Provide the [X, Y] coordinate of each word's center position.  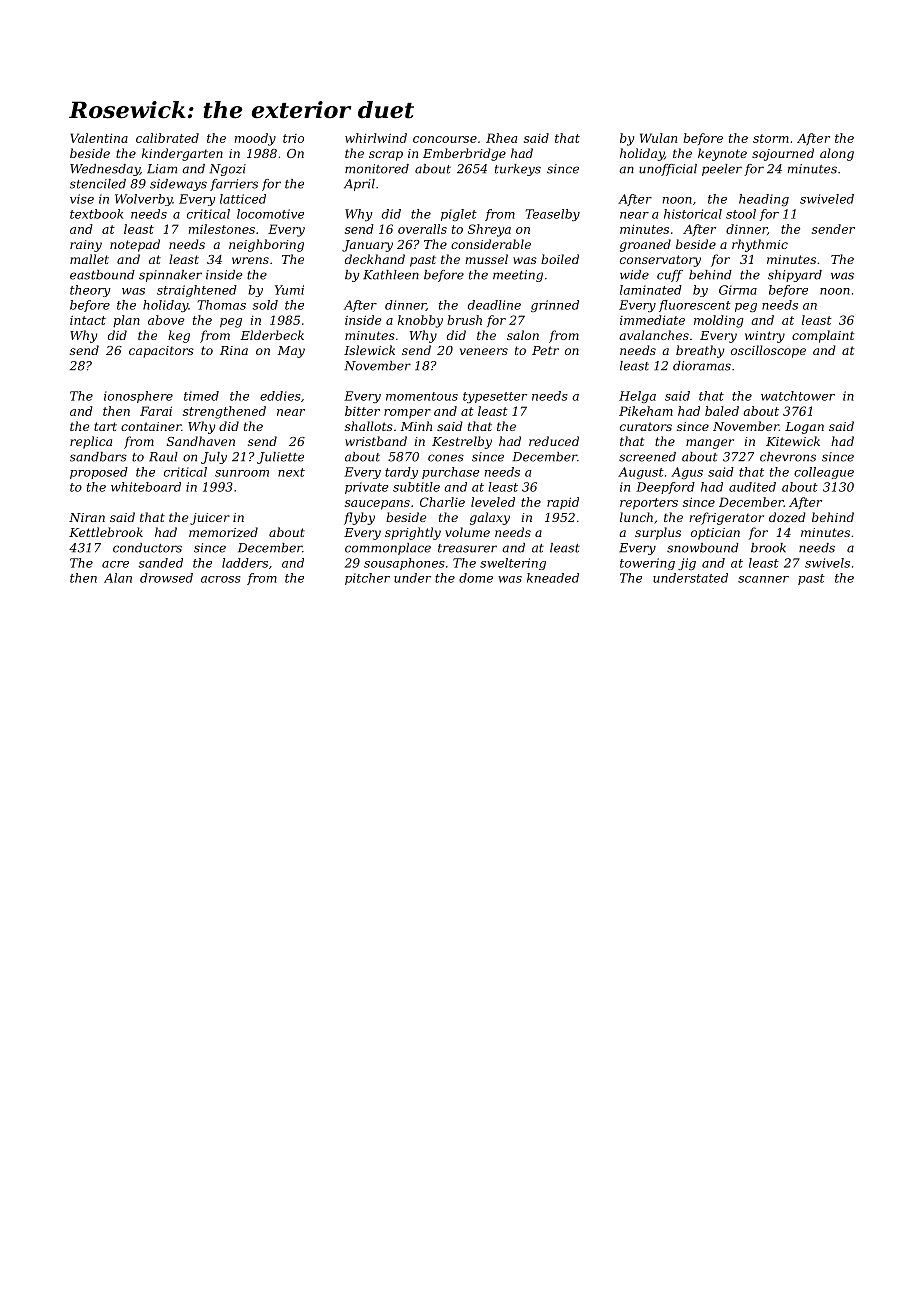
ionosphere [138, 397]
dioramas [702, 366]
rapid [563, 503]
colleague [824, 473]
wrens [250, 260]
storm [771, 138]
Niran [87, 517]
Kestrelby [462, 442]
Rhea [501, 138]
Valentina [99, 138]
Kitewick [793, 441]
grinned [555, 306]
